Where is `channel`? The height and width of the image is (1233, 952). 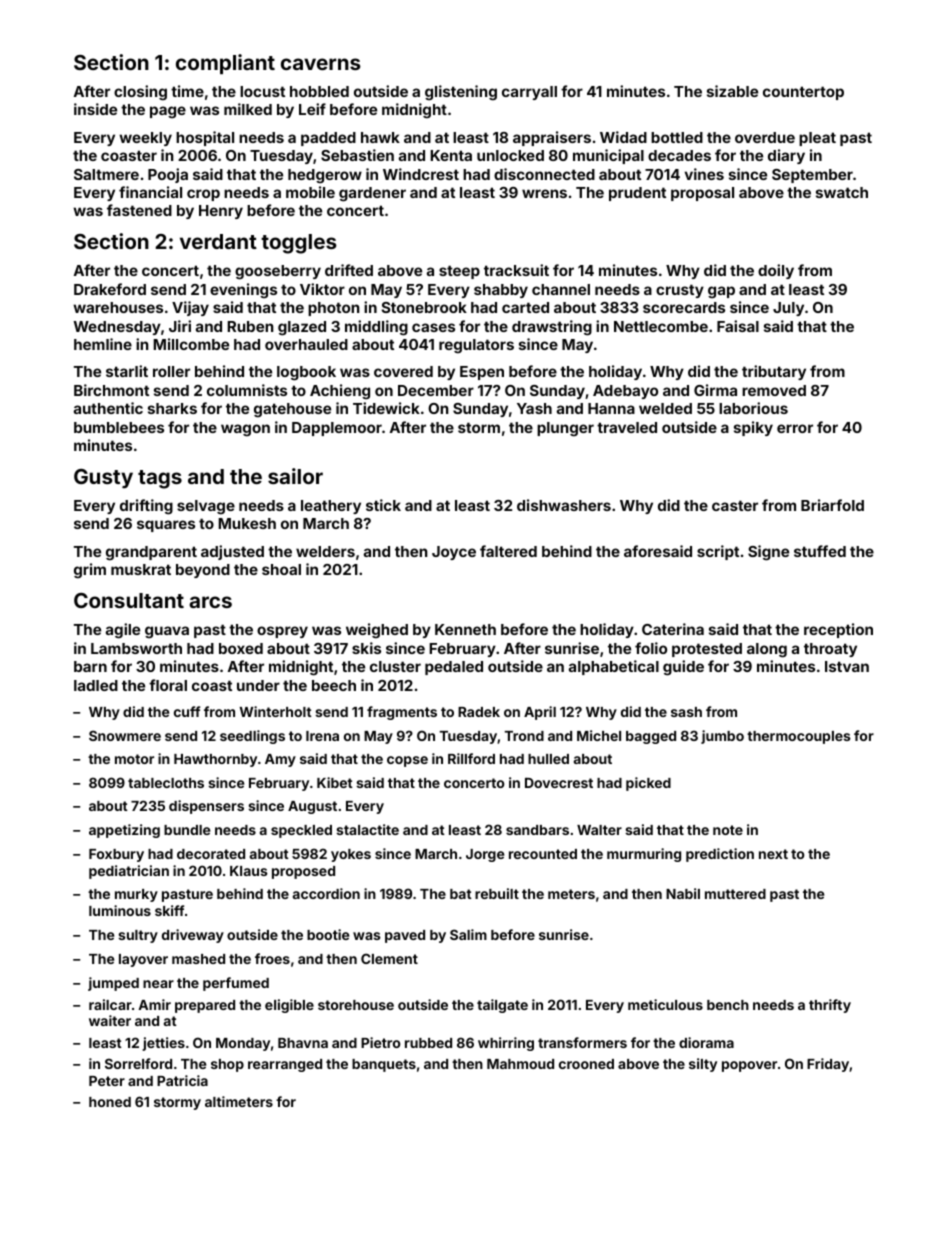 channel is located at coordinates (561, 289).
